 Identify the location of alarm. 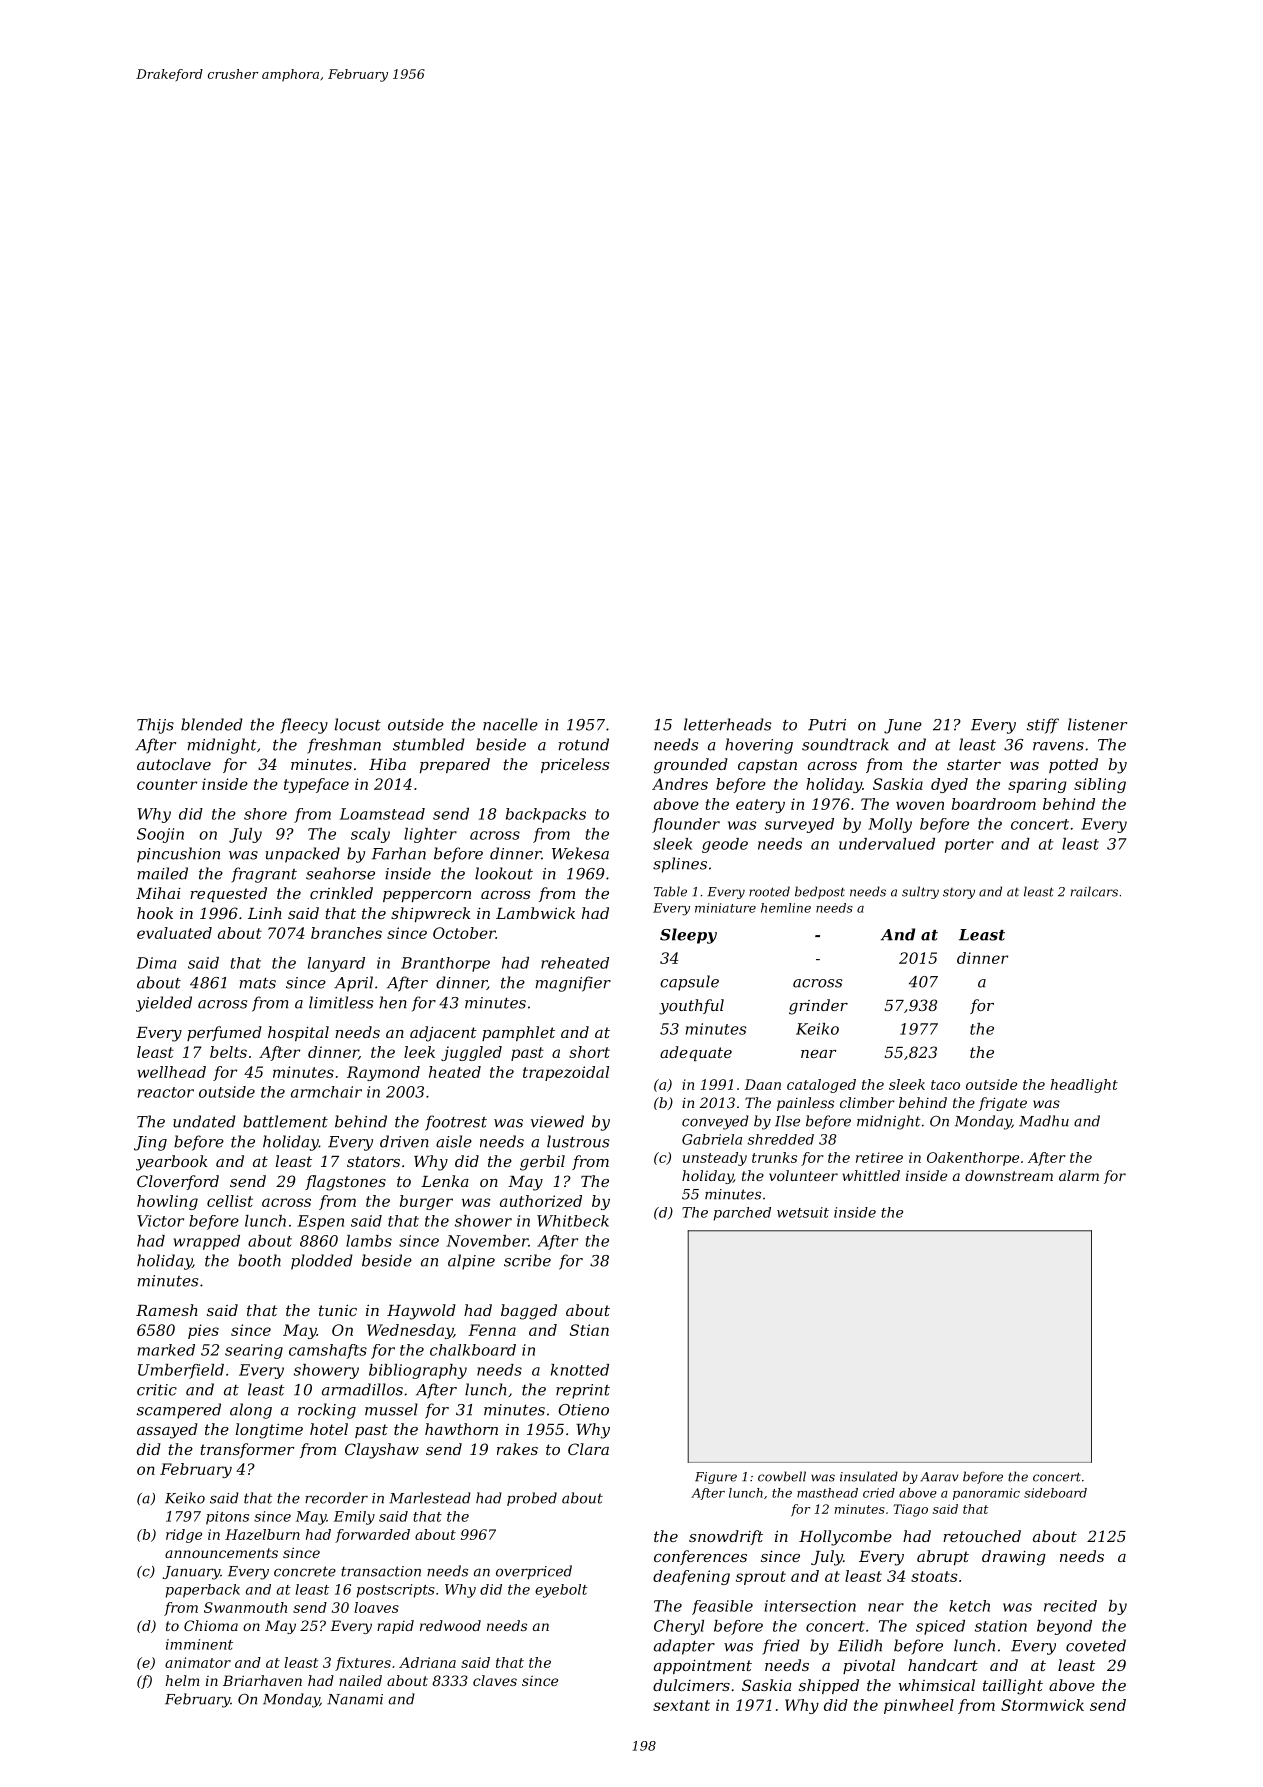
(1079, 1175).
